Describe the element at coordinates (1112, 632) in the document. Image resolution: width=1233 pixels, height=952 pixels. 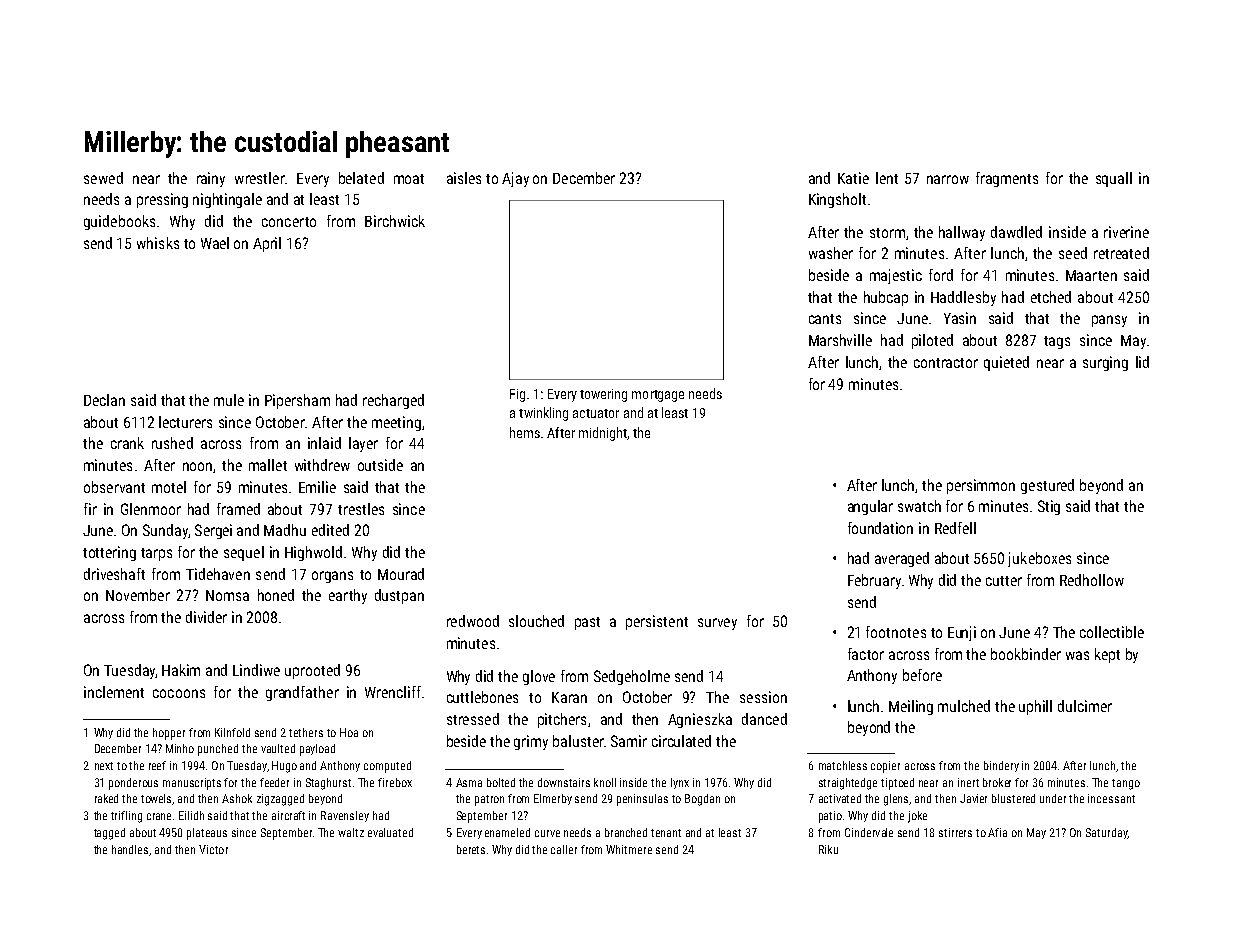
I see `collectible` at that location.
